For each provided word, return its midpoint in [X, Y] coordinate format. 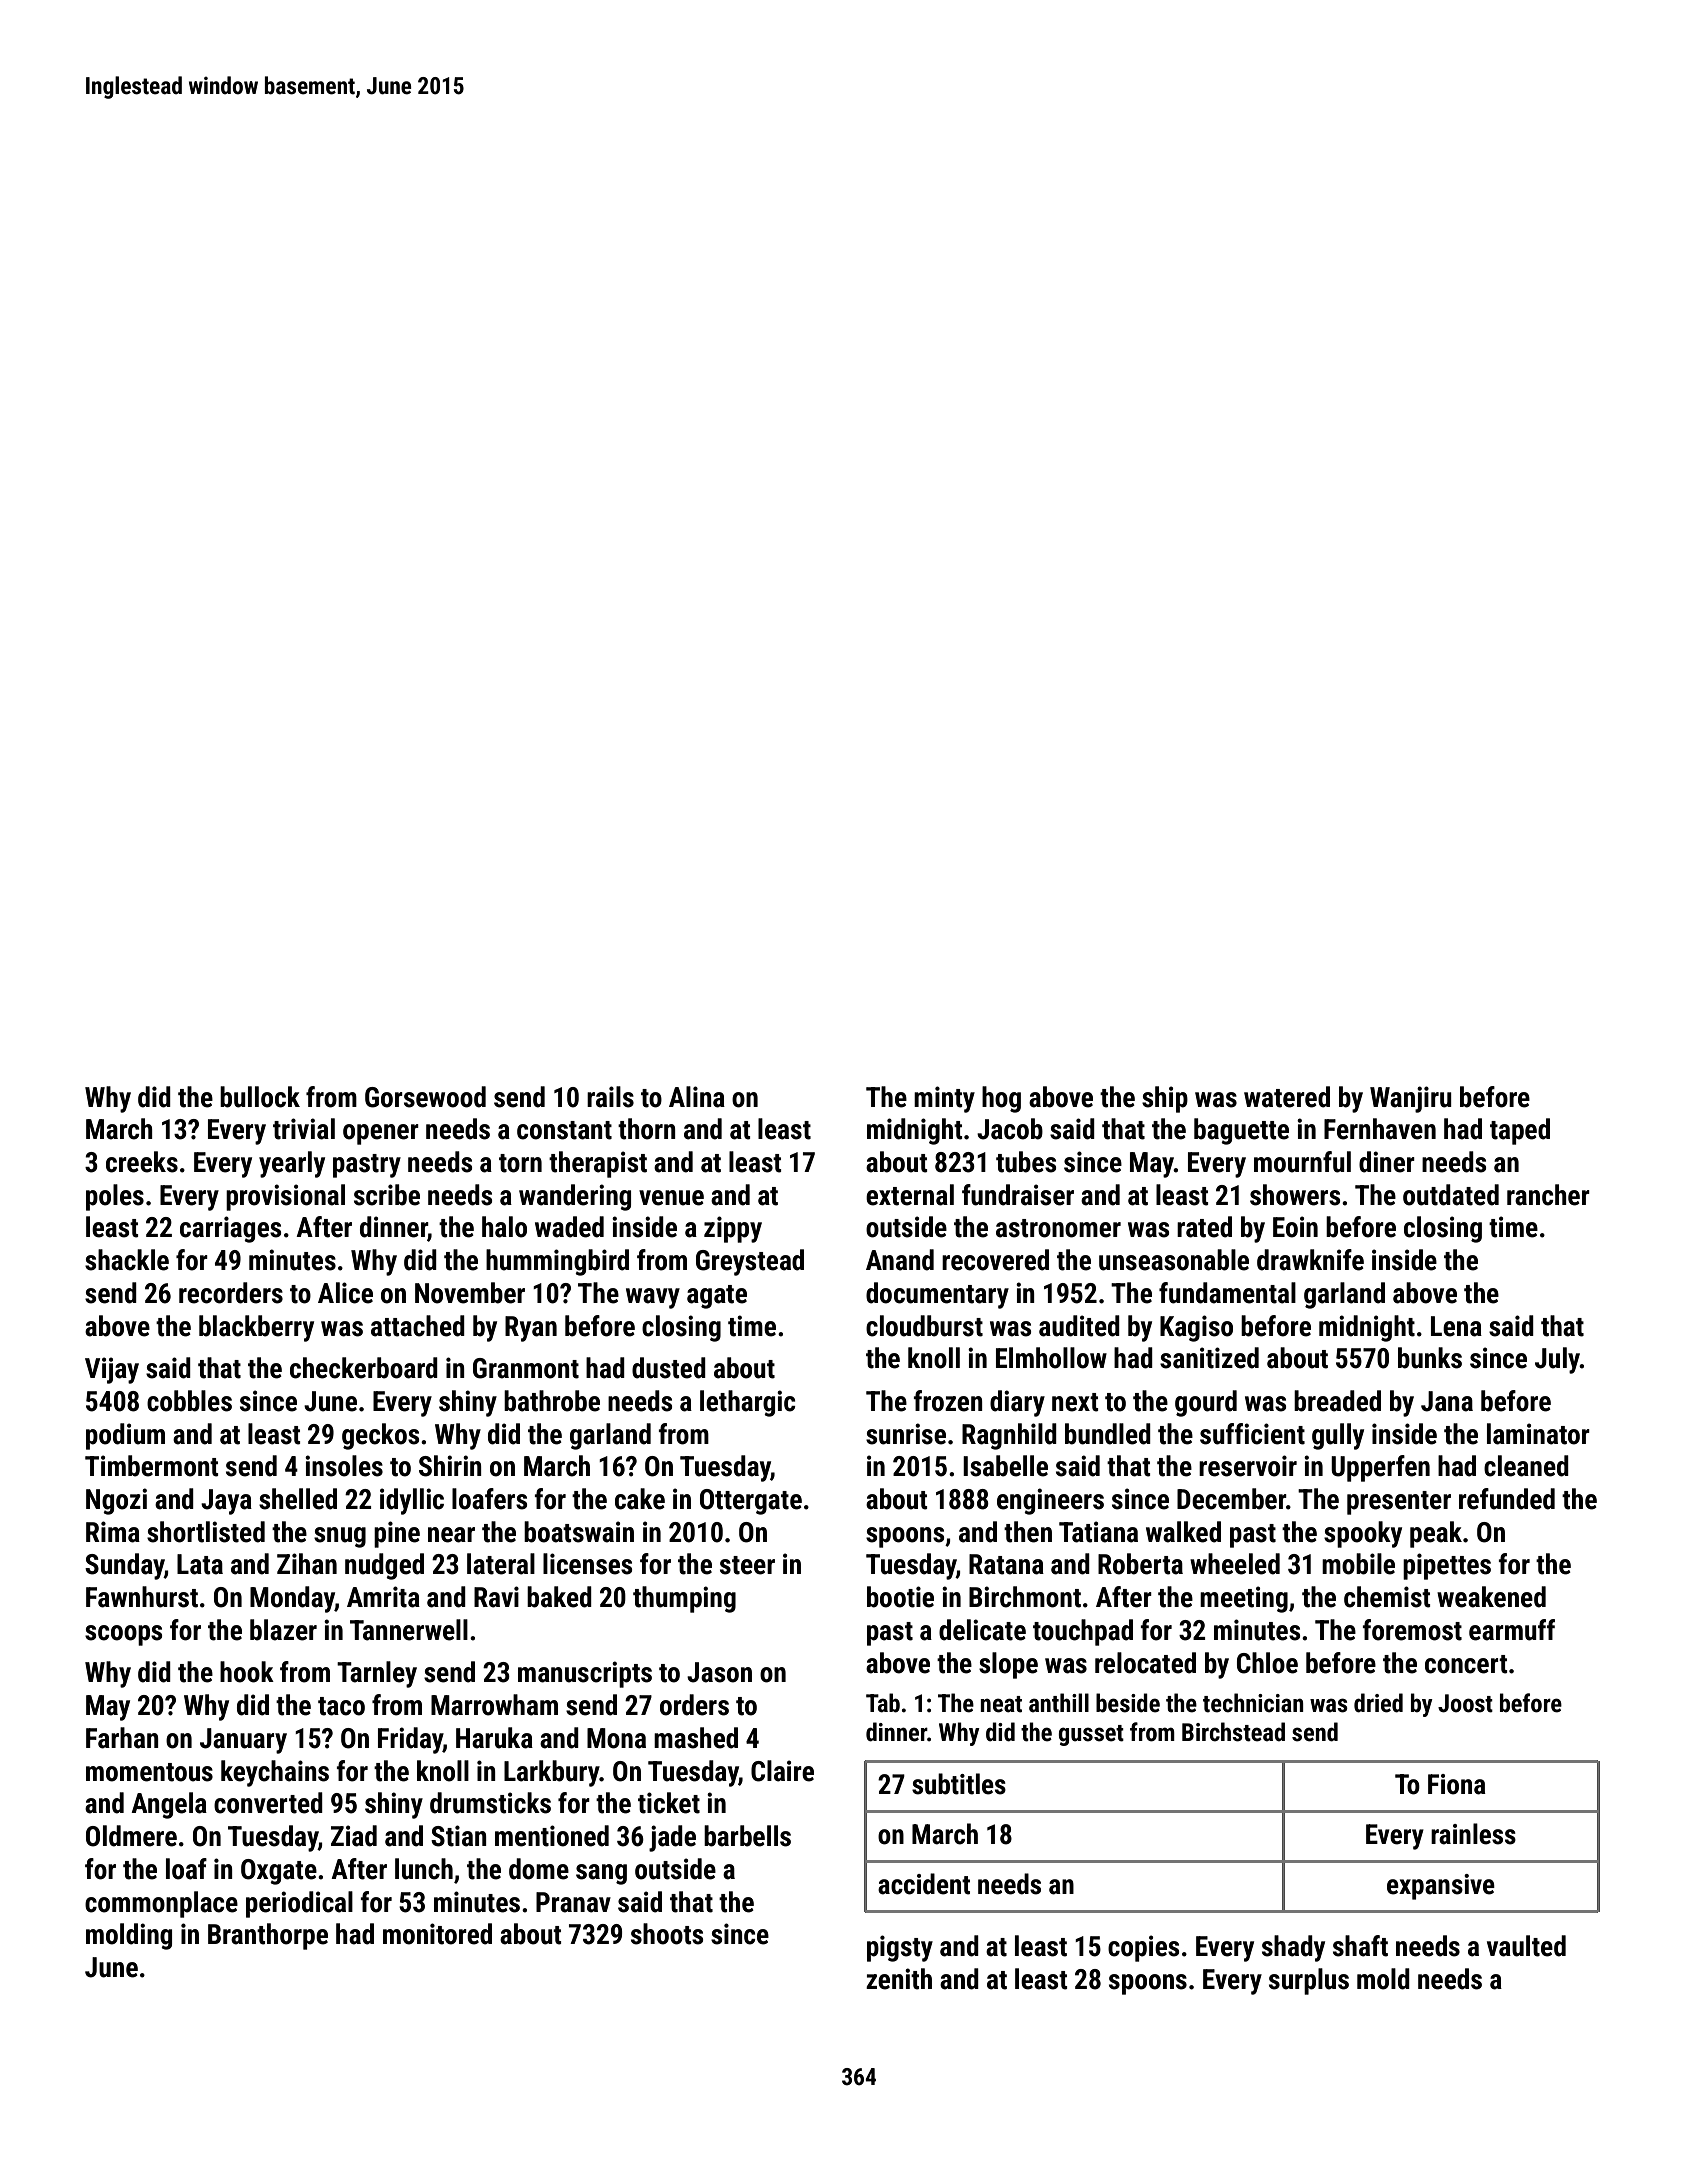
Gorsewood [425, 1097]
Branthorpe [268, 1936]
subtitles [959, 1784]
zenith [899, 1979]
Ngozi [116, 1501]
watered [1287, 1097]
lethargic [748, 1403]
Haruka [494, 1738]
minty [944, 1099]
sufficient [1252, 1434]
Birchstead [1233, 1732]
